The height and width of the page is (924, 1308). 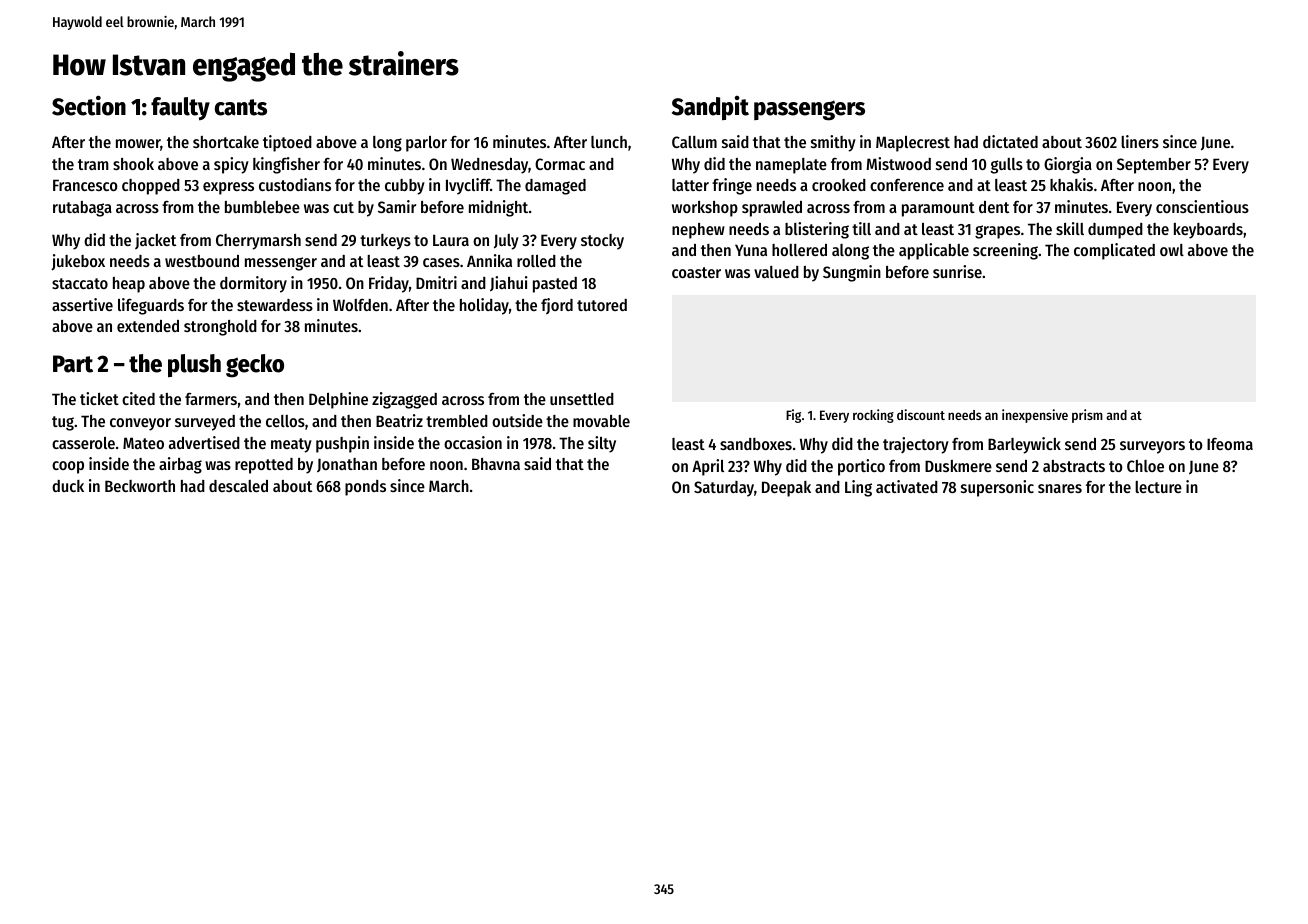 What do you see at coordinates (226, 142) in the page?
I see `shortcake` at bounding box center [226, 142].
